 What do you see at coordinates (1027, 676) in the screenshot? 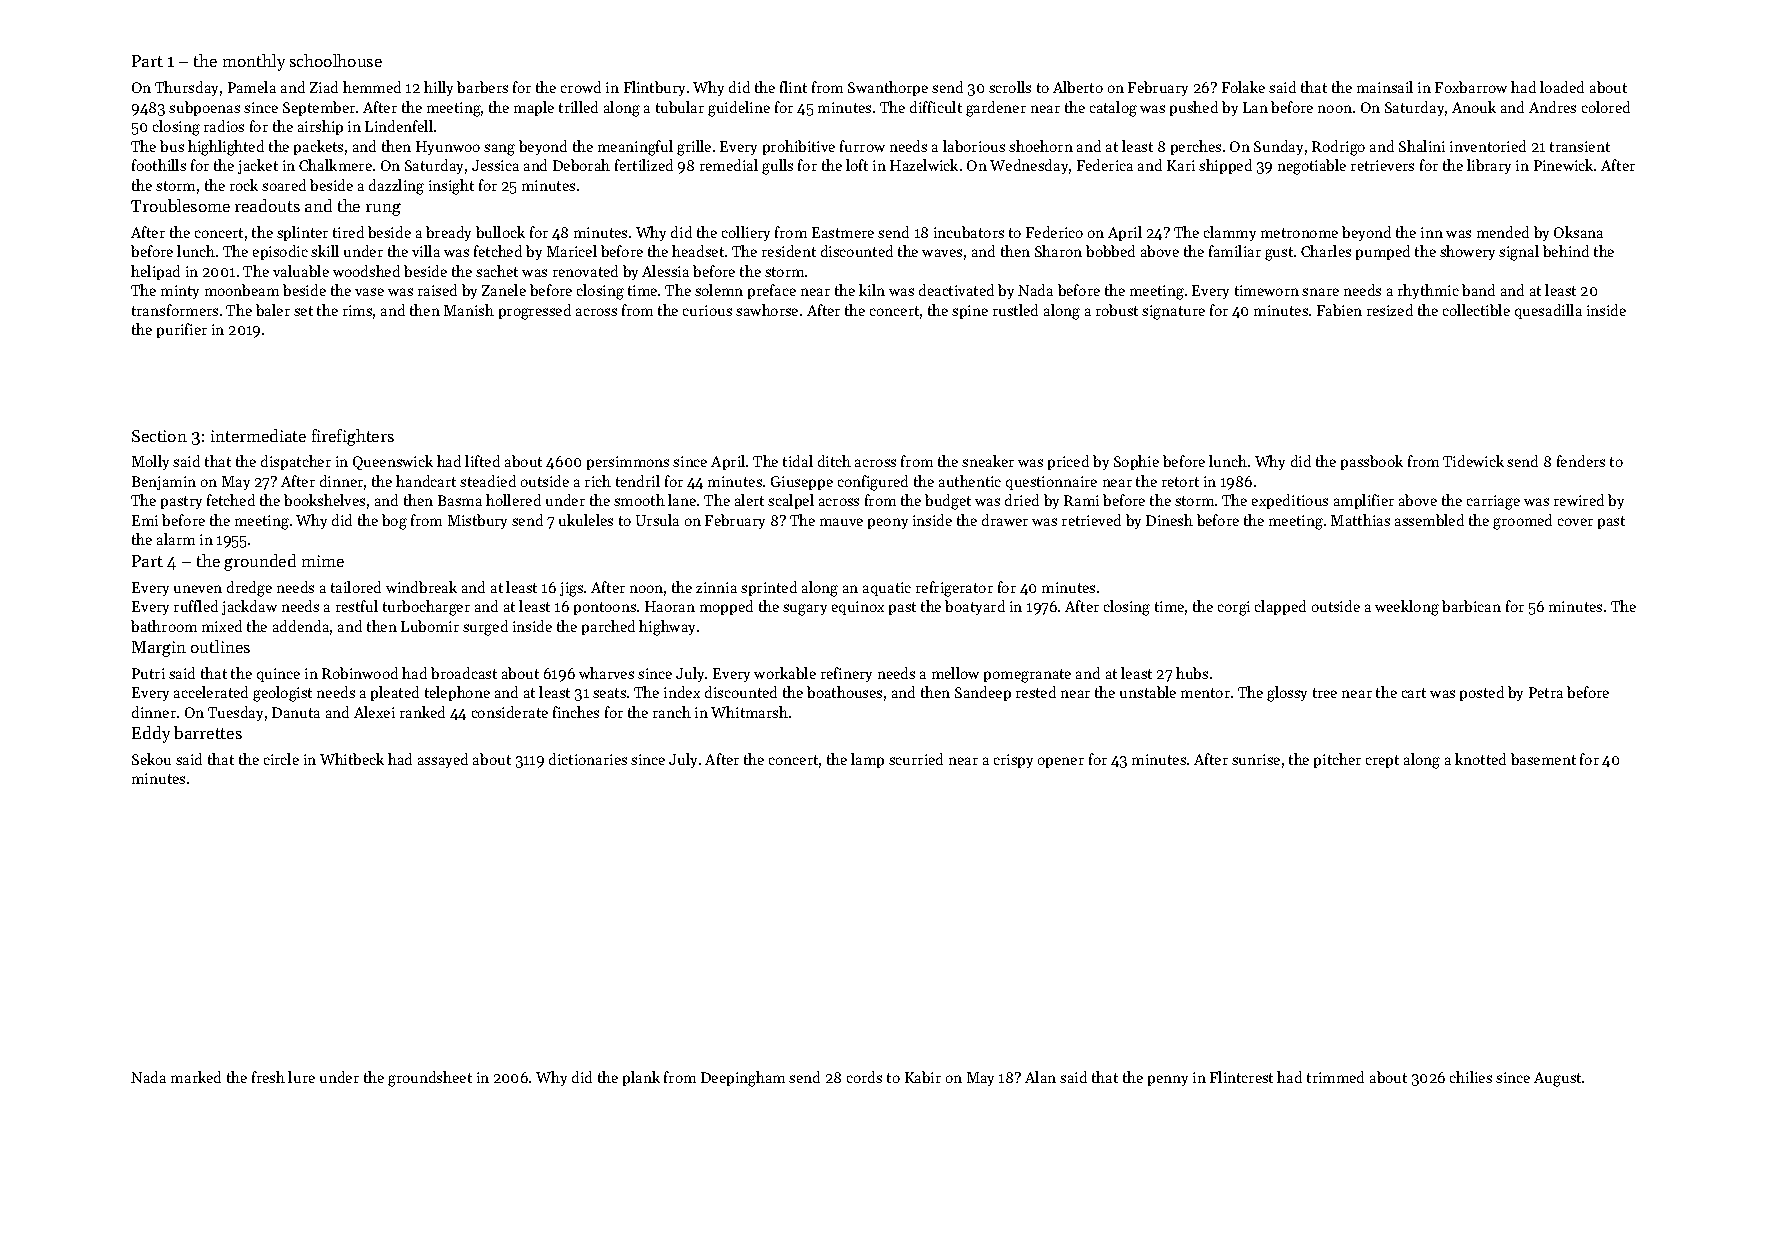
I see `pomegranate` at bounding box center [1027, 676].
